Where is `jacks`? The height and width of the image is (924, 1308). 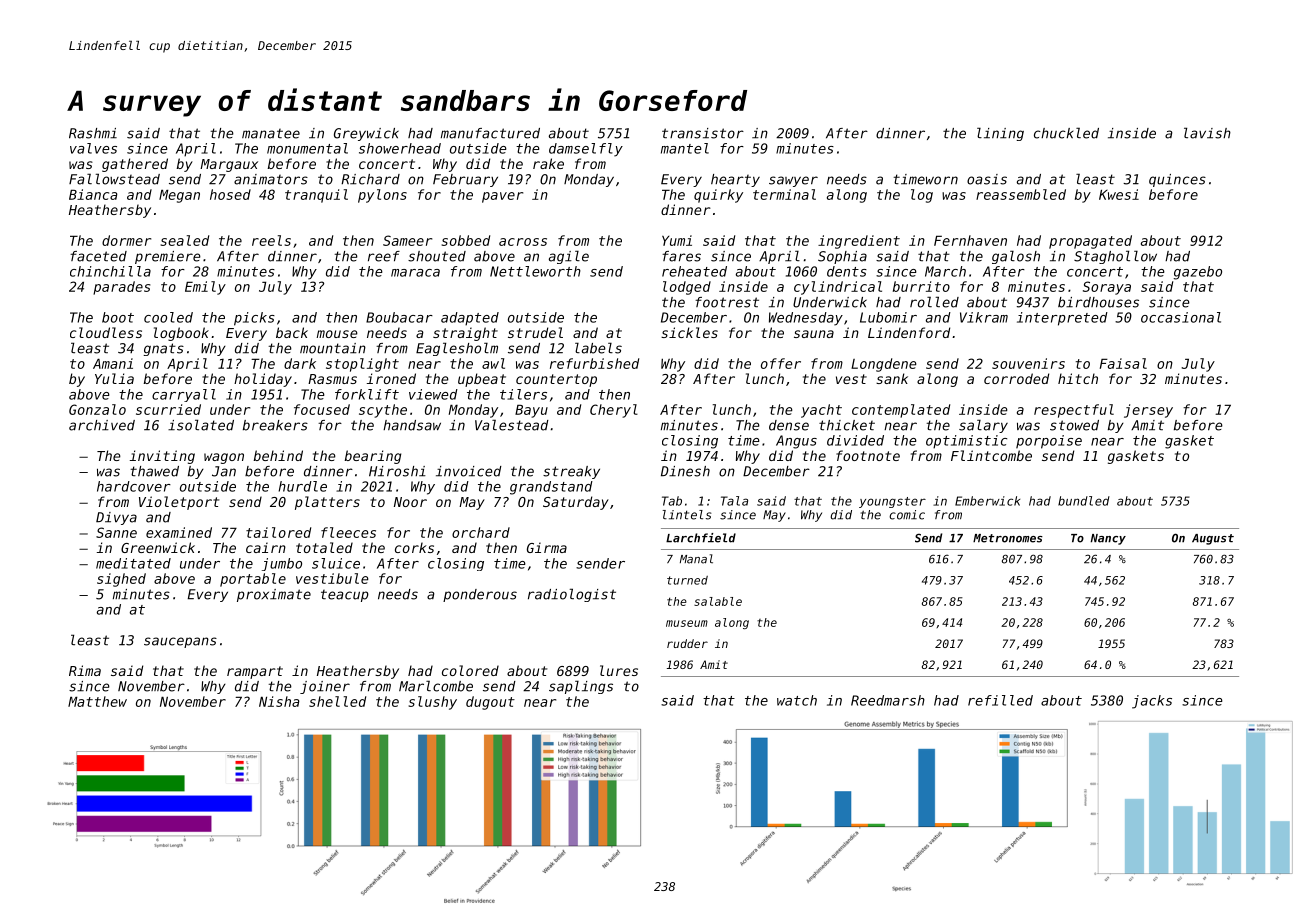 jacks is located at coordinates (1152, 702).
